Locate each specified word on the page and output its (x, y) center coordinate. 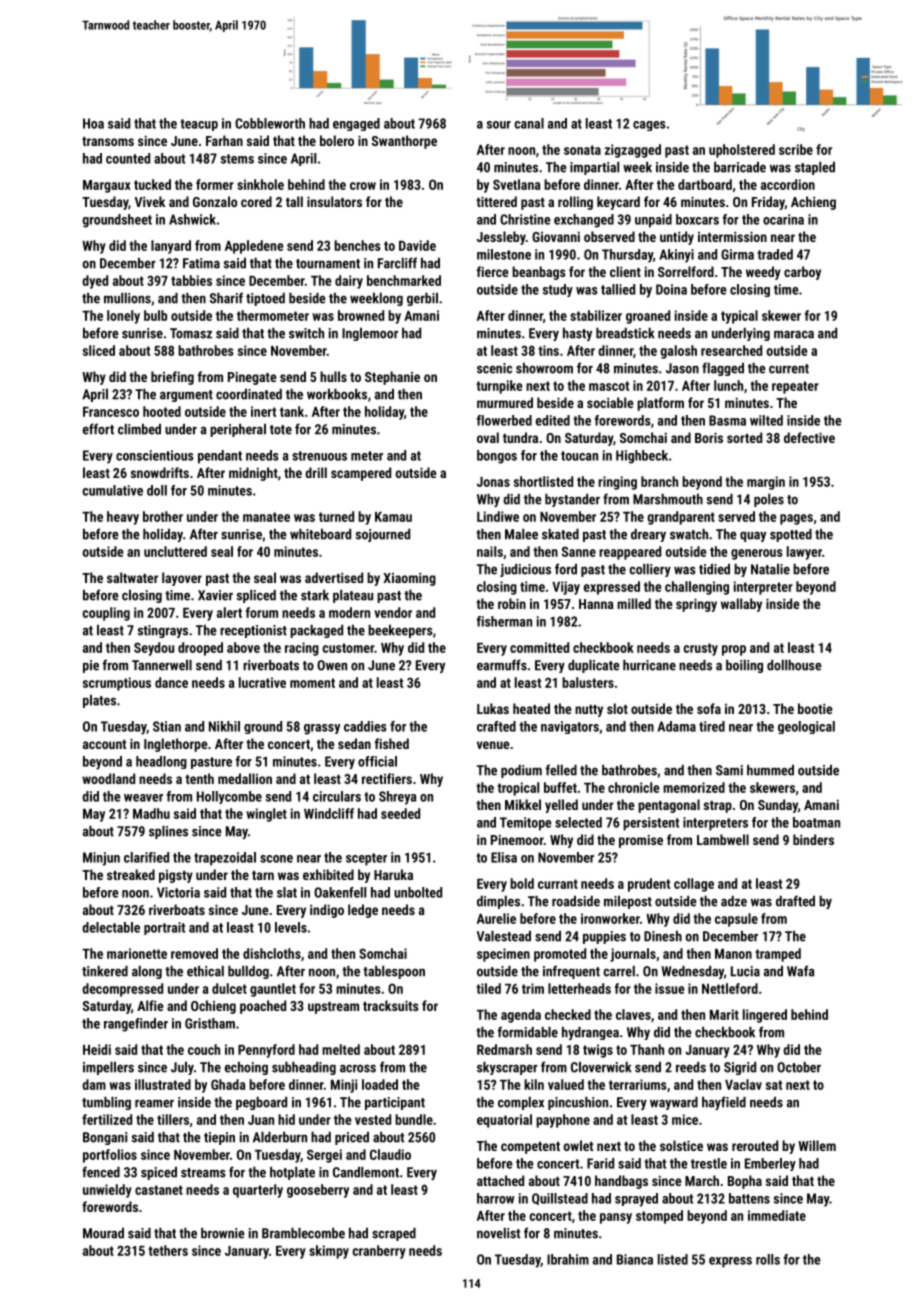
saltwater (132, 577)
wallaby (741, 605)
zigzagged (633, 151)
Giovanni (556, 236)
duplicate (594, 666)
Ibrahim (568, 1259)
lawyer (804, 553)
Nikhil (224, 726)
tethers (168, 1250)
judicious (525, 570)
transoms (108, 141)
